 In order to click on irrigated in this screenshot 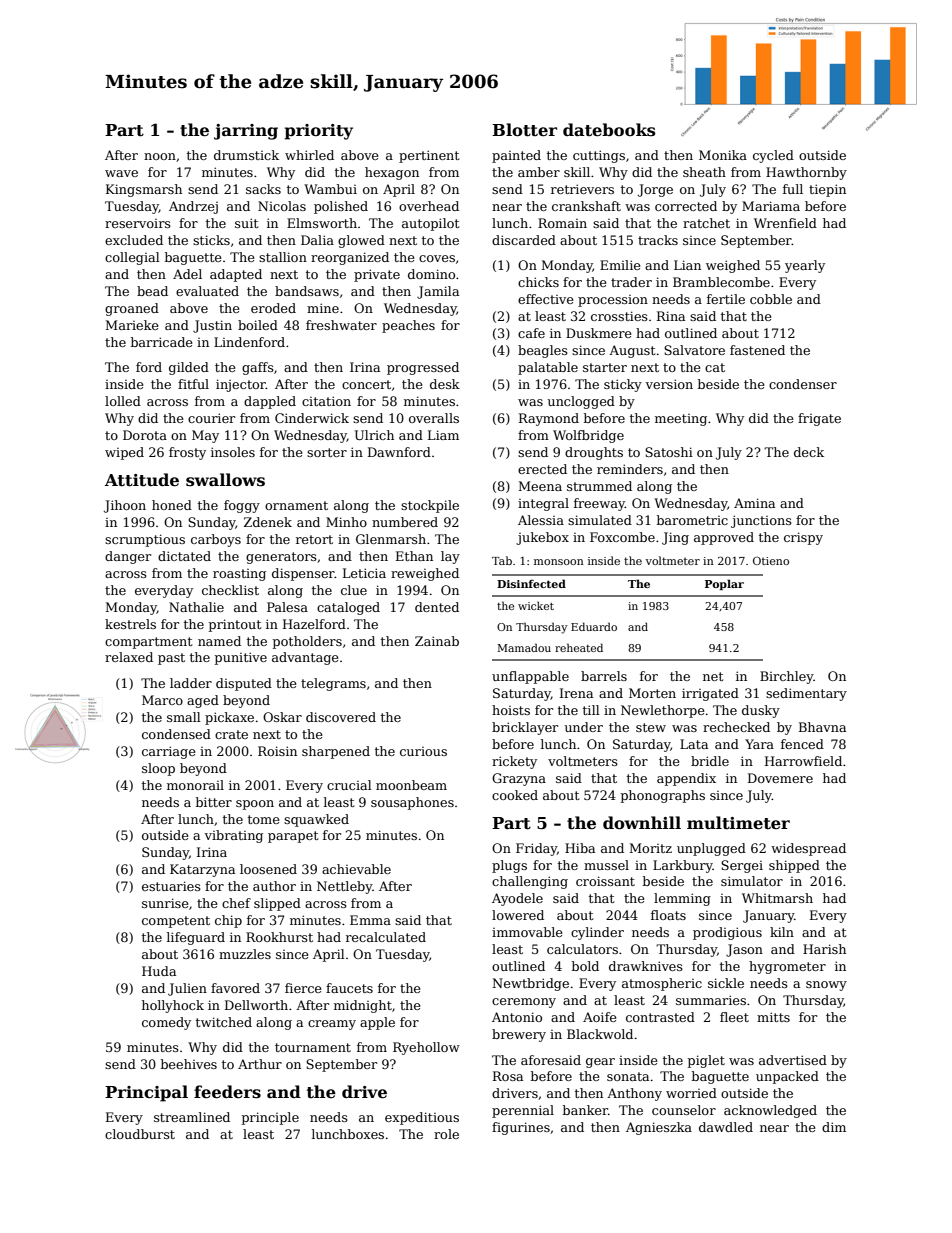, I will do `click(710, 694)`.
